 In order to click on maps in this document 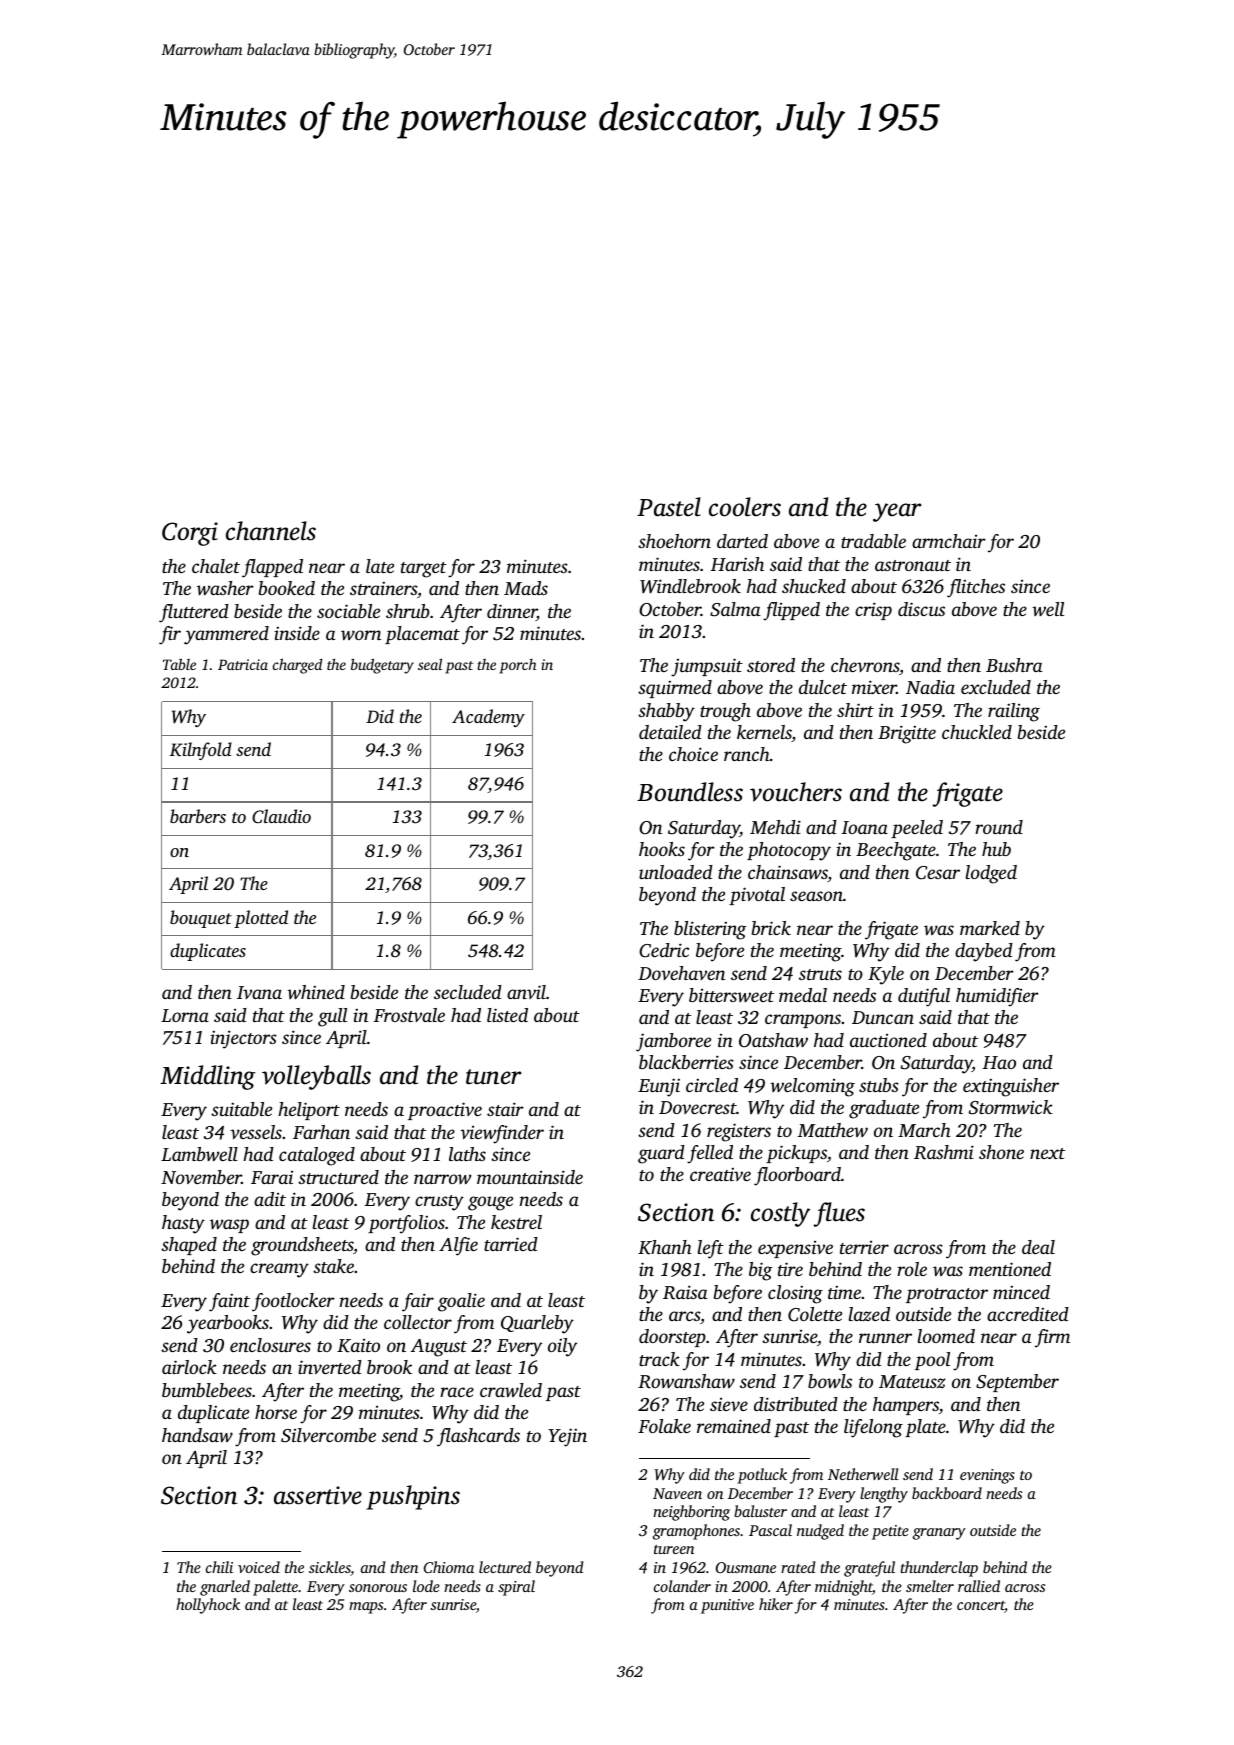, I will do `click(366, 1608)`.
